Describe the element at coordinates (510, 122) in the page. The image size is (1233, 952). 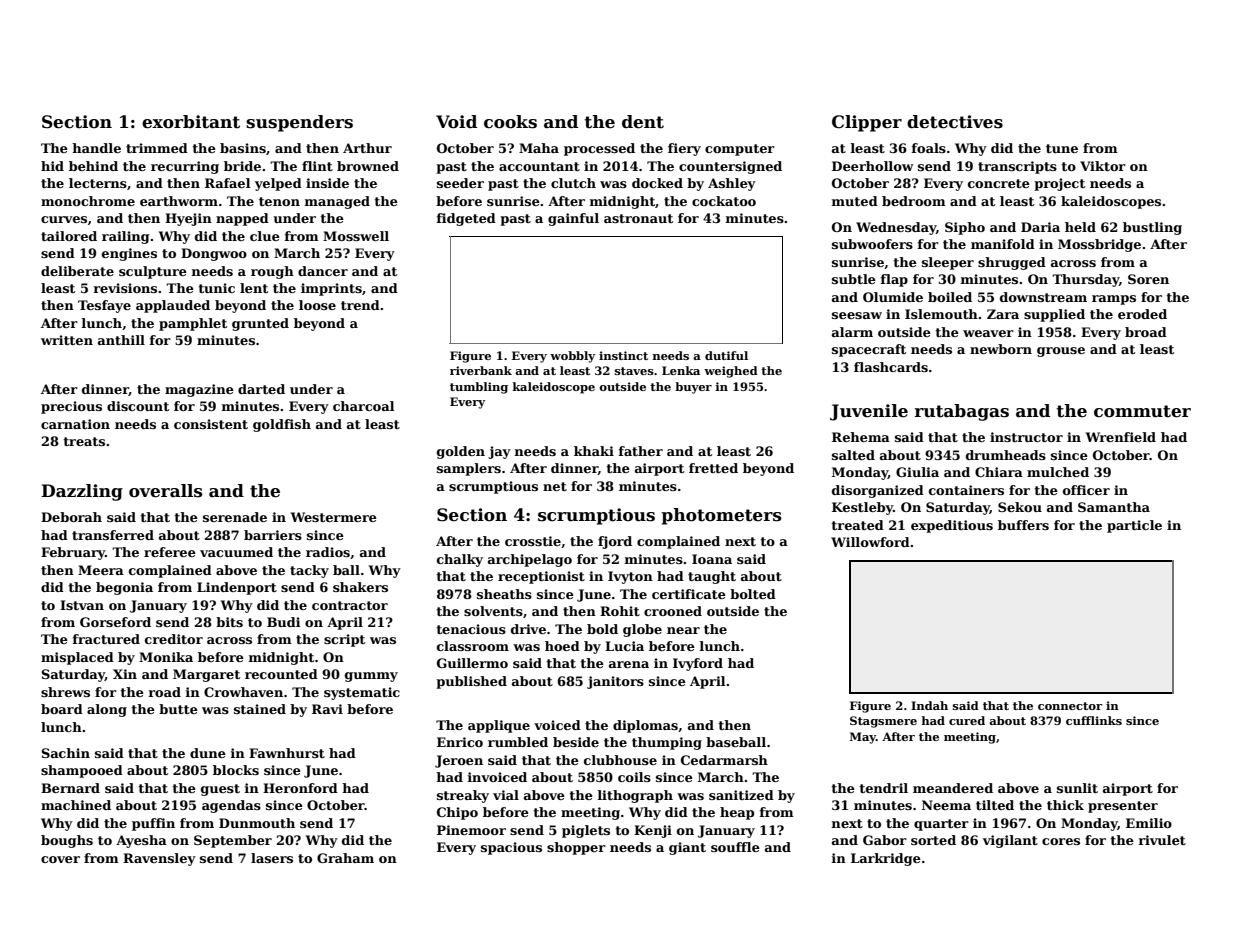
I see `cooks` at that location.
